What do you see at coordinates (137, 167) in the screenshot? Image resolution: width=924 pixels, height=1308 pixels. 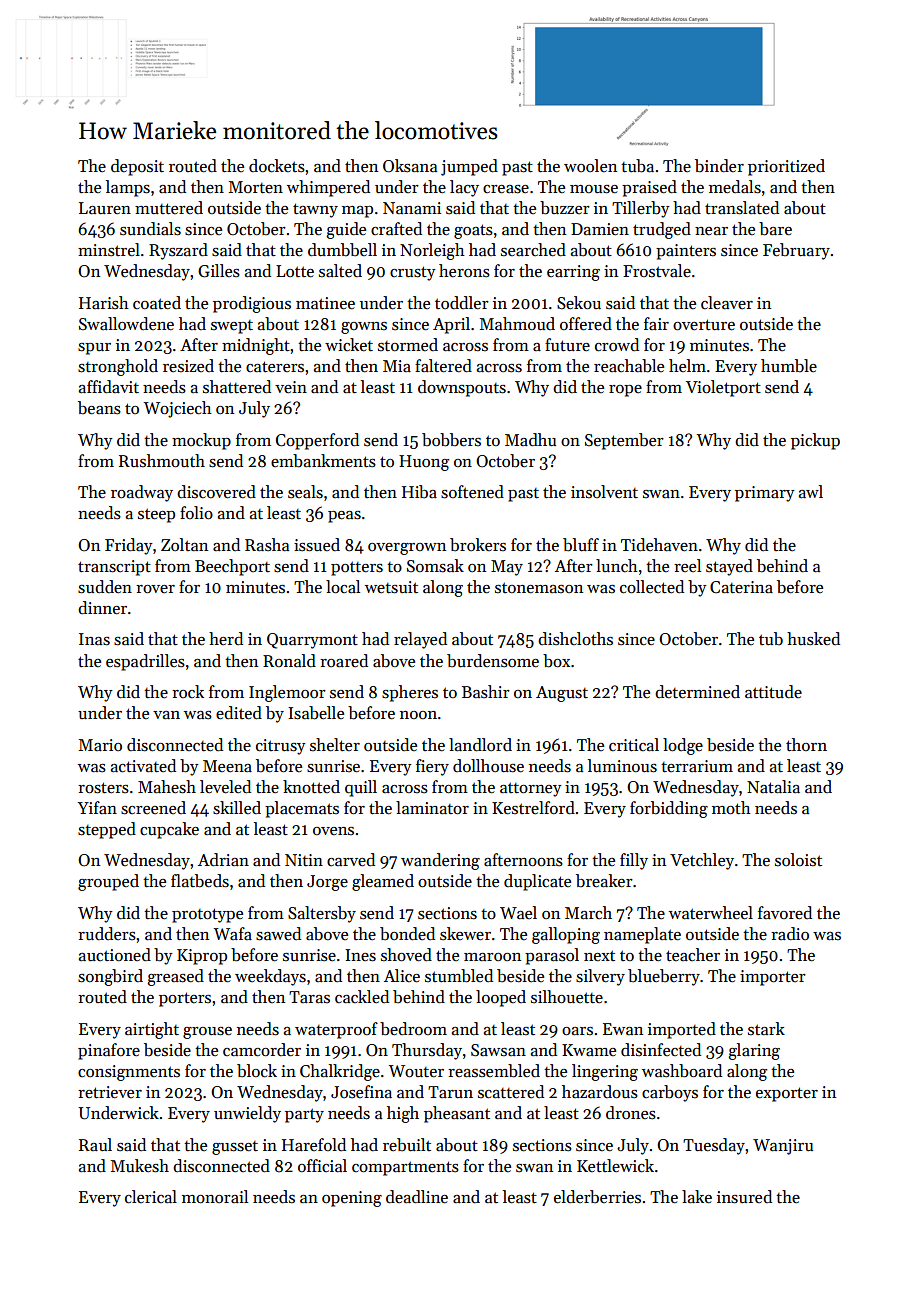 I see `deposit` at bounding box center [137, 167].
